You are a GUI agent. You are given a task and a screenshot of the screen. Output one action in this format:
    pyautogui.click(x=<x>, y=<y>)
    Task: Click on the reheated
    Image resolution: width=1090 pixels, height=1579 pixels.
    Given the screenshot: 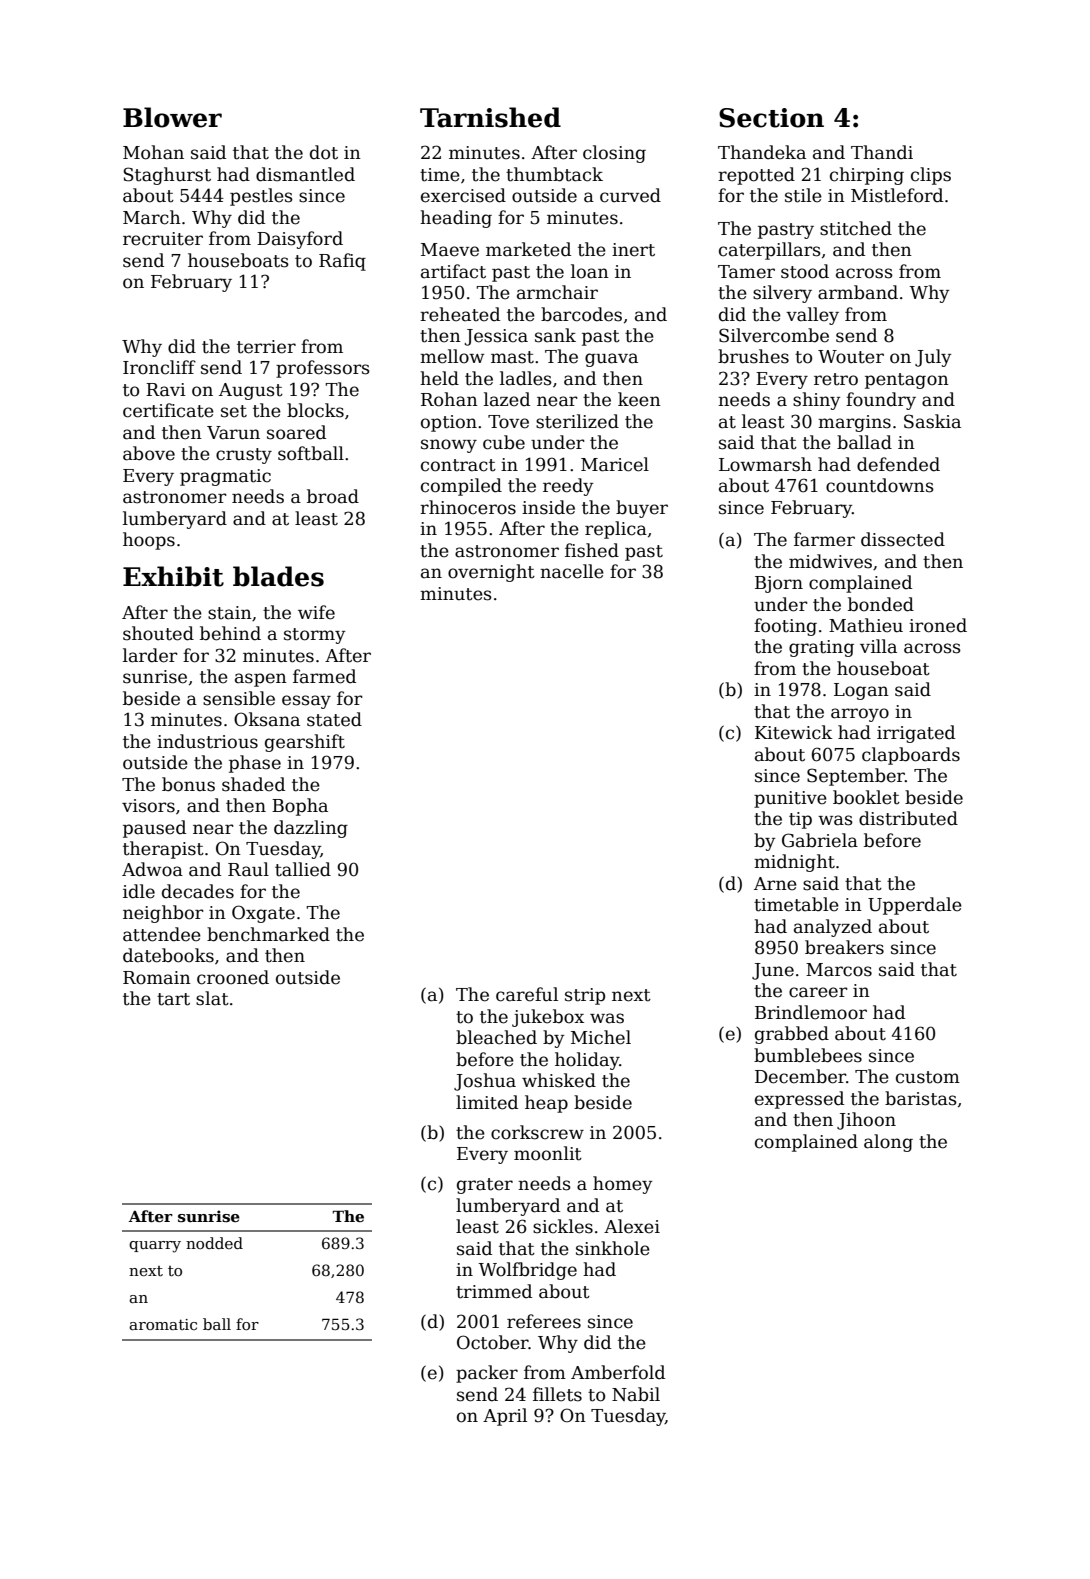 What is the action you would take?
    pyautogui.click(x=460, y=314)
